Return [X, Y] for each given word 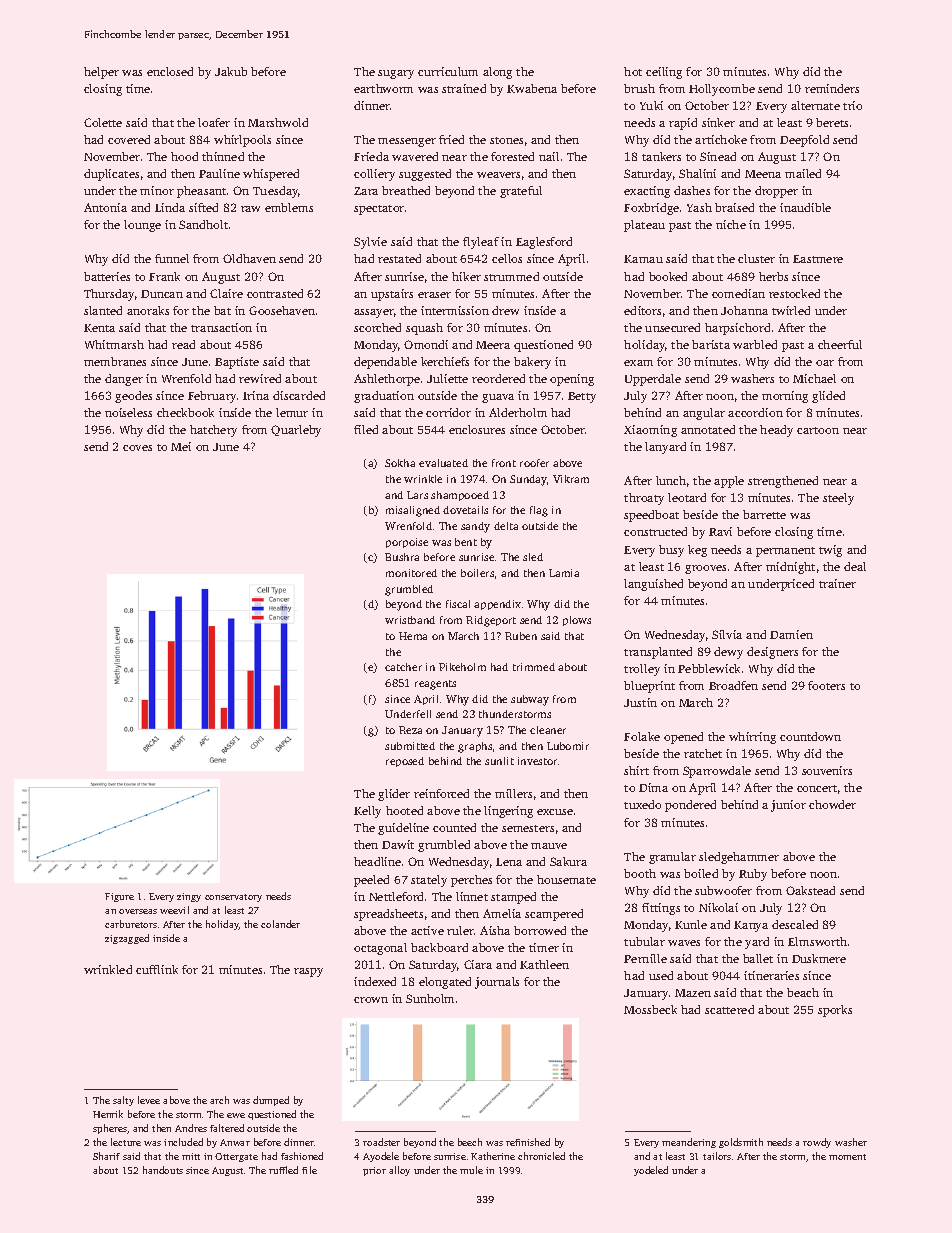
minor [157, 190]
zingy [189, 897]
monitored [411, 573]
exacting [647, 192]
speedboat [651, 516]
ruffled [283, 1170]
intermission [455, 310]
